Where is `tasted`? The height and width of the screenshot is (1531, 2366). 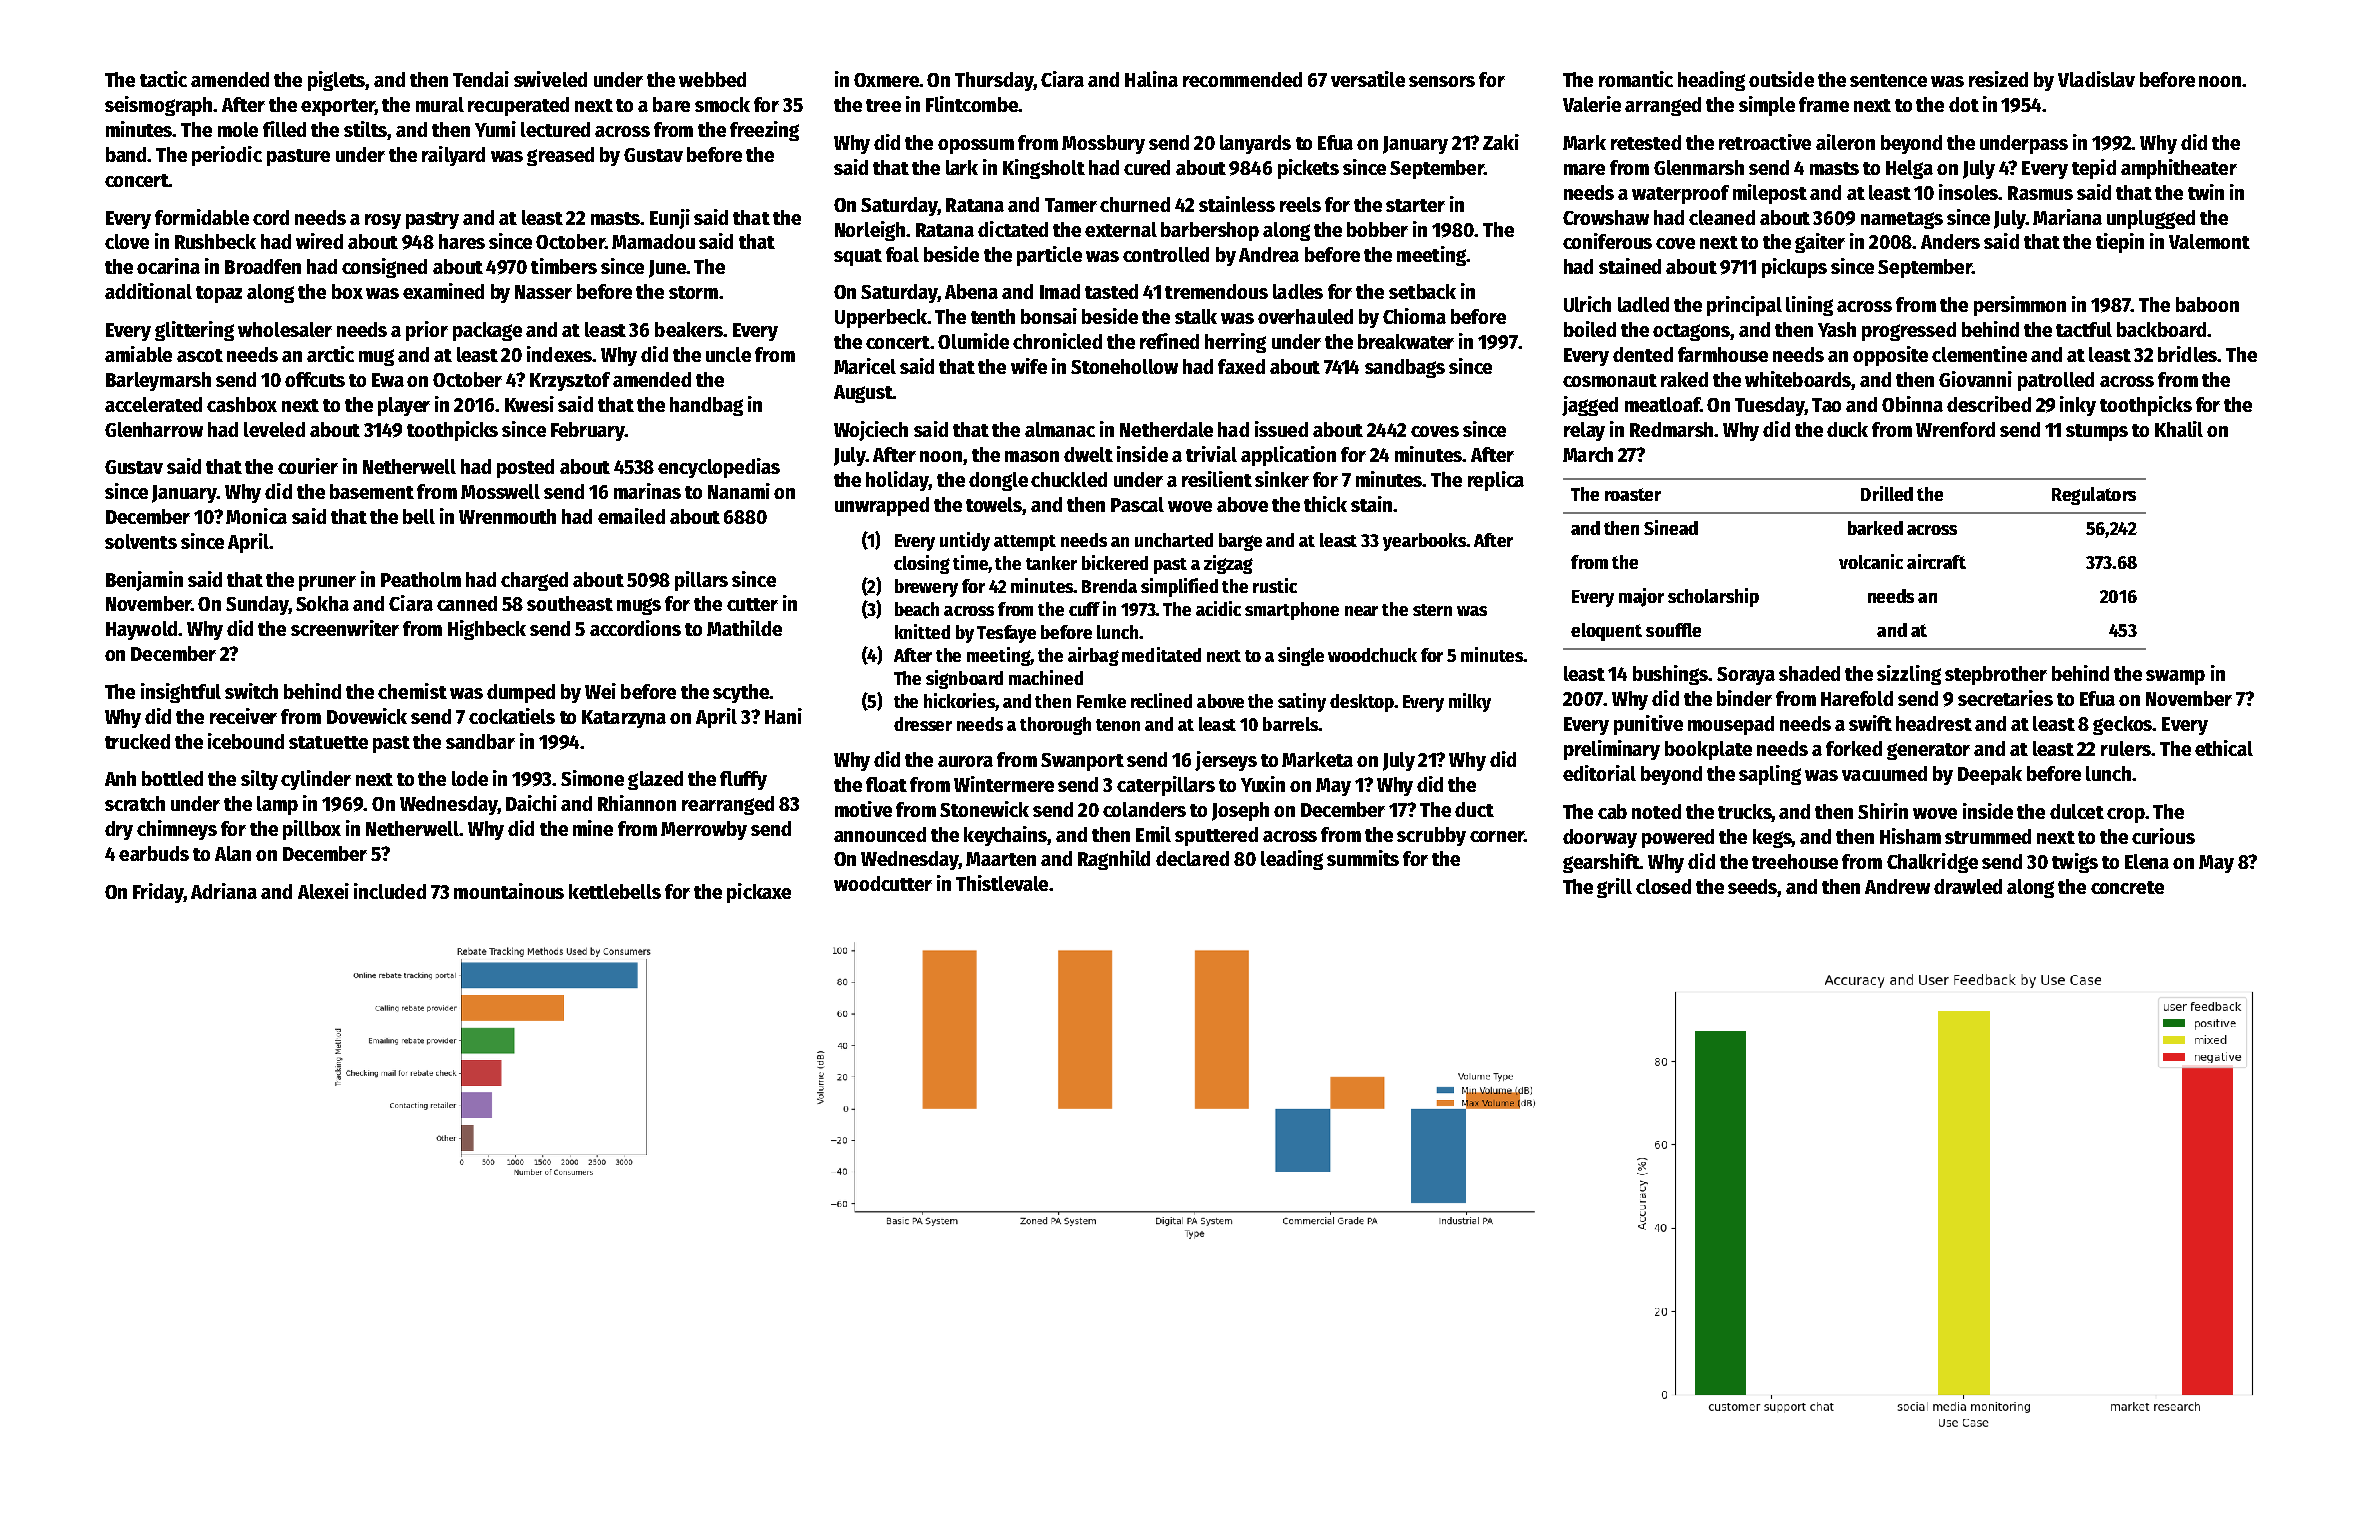 tasted is located at coordinates (1111, 291).
